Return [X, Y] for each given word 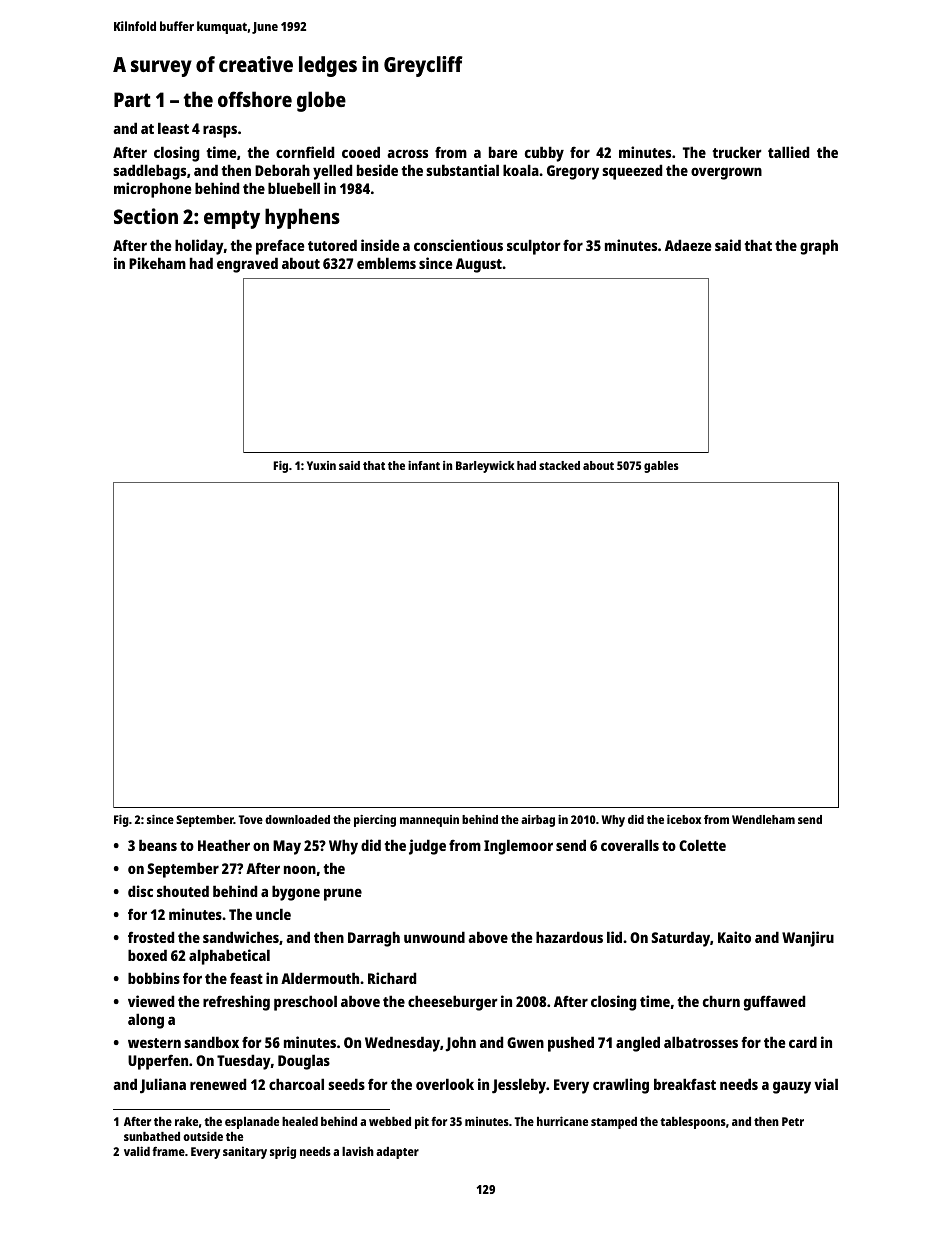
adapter [397, 1153]
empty [232, 219]
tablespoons [693, 1123]
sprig [283, 1152]
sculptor [534, 247]
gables [661, 467]
